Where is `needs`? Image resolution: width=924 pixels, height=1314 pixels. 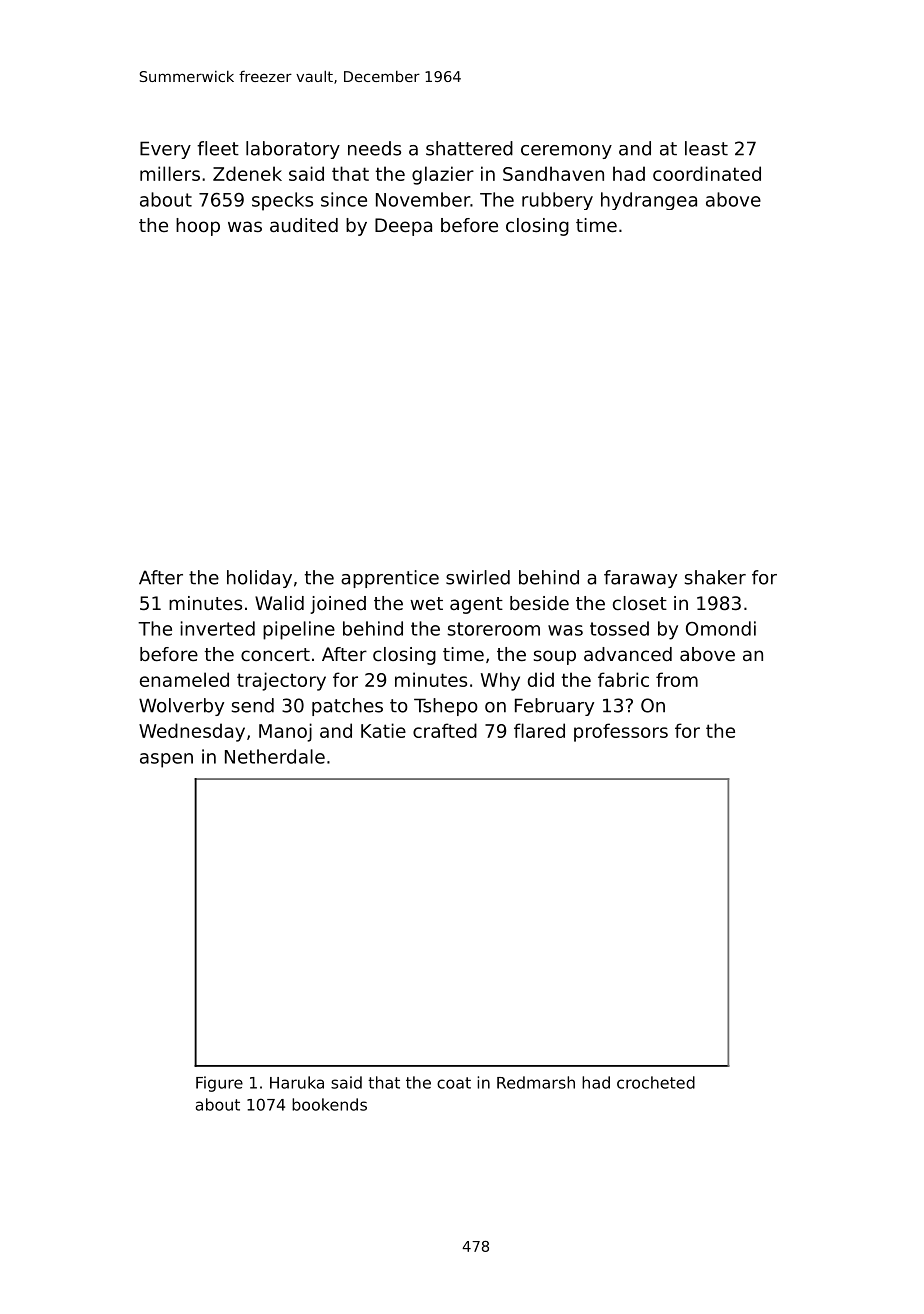
needs is located at coordinates (374, 148).
